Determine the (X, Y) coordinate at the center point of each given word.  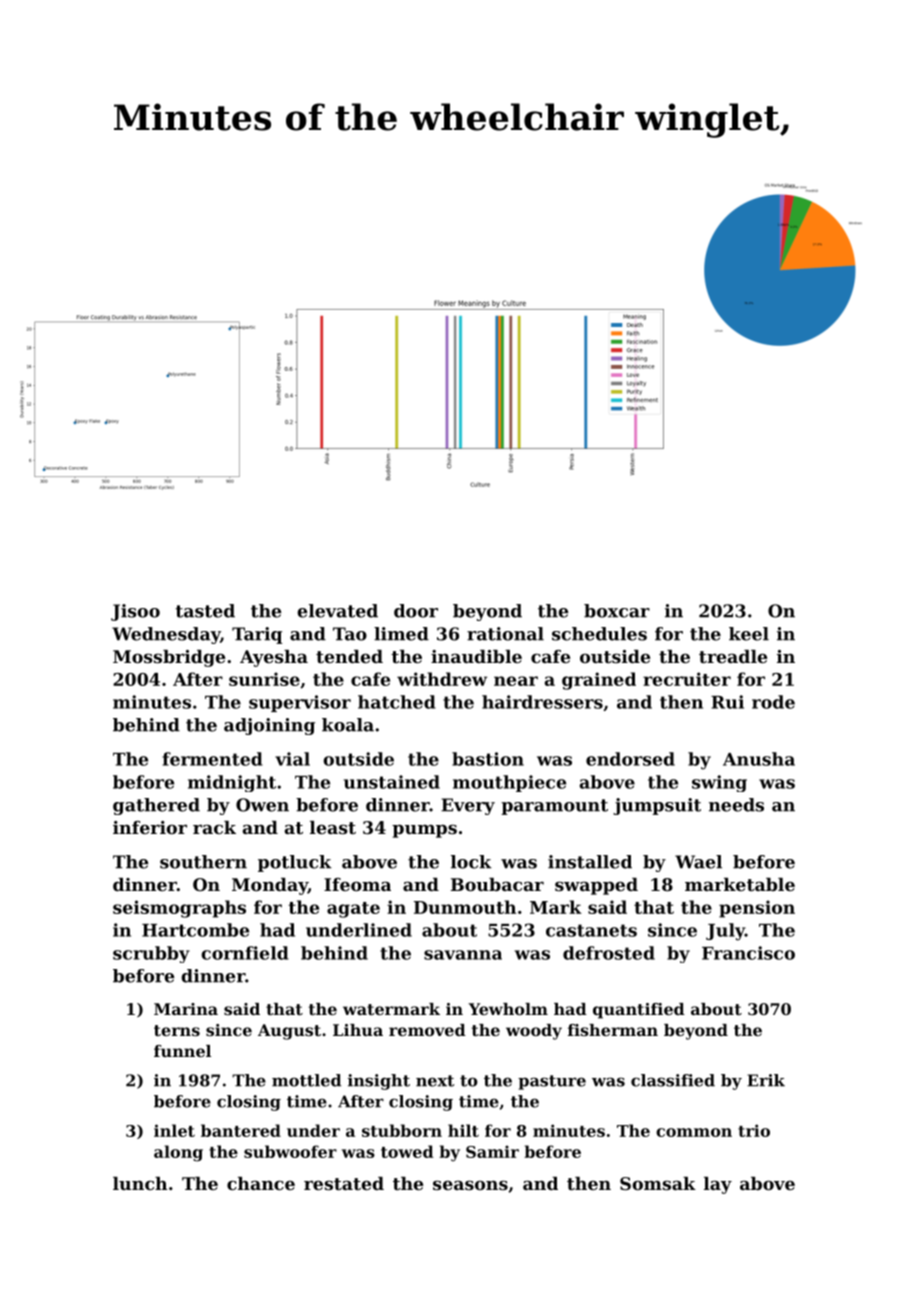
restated (344, 1183)
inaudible (476, 656)
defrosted (609, 953)
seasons (470, 1185)
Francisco (748, 953)
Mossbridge (169, 658)
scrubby (151, 954)
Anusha (759, 759)
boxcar (617, 611)
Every (468, 806)
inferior (150, 827)
